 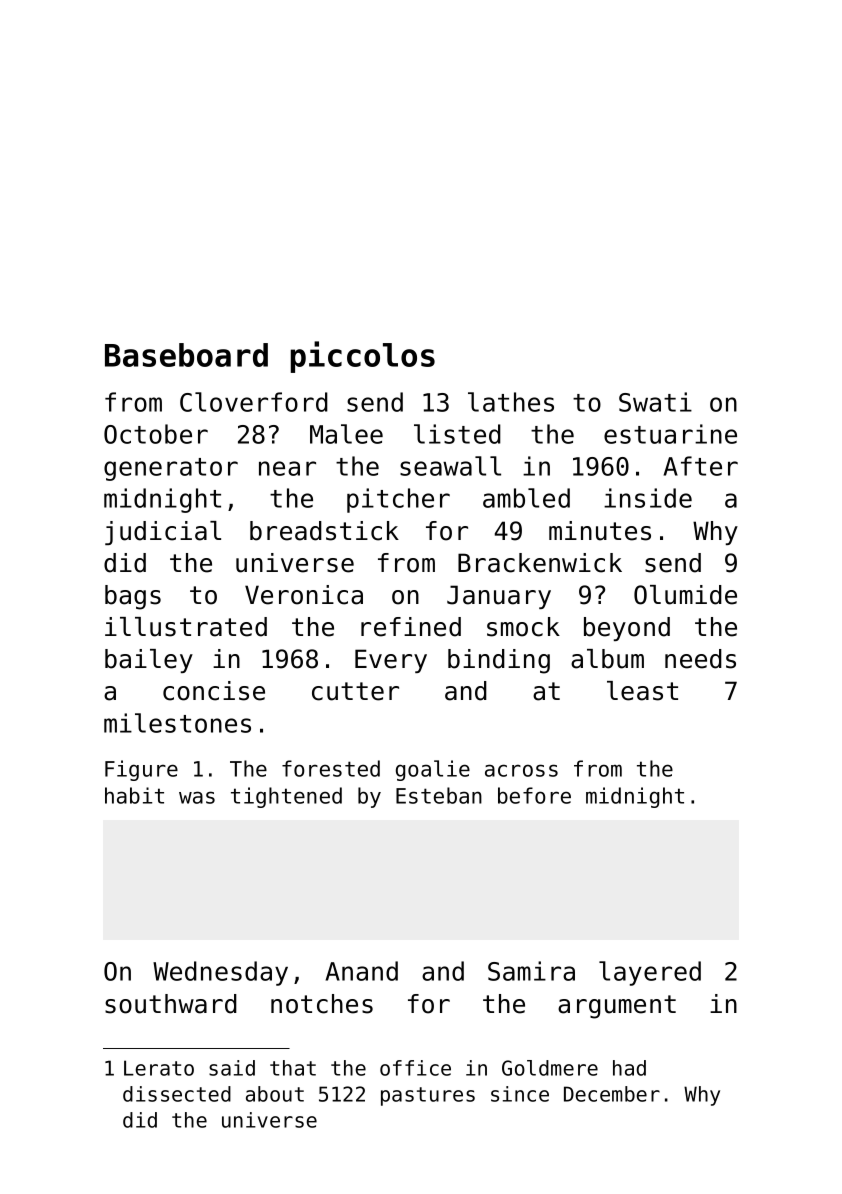 I want to click on listed, so click(x=457, y=434).
